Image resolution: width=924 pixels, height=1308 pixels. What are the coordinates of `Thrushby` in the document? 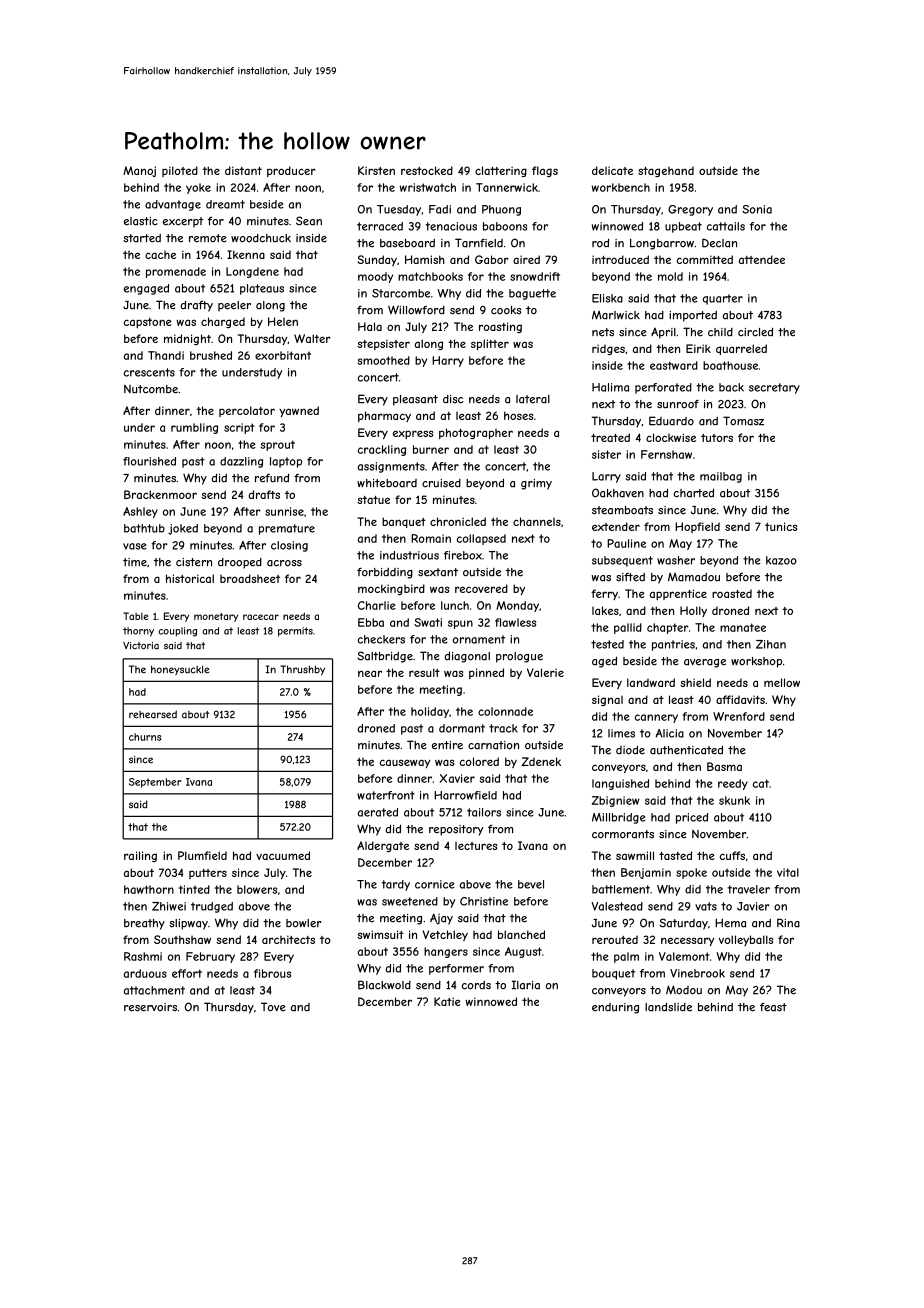 It's located at (302, 670).
